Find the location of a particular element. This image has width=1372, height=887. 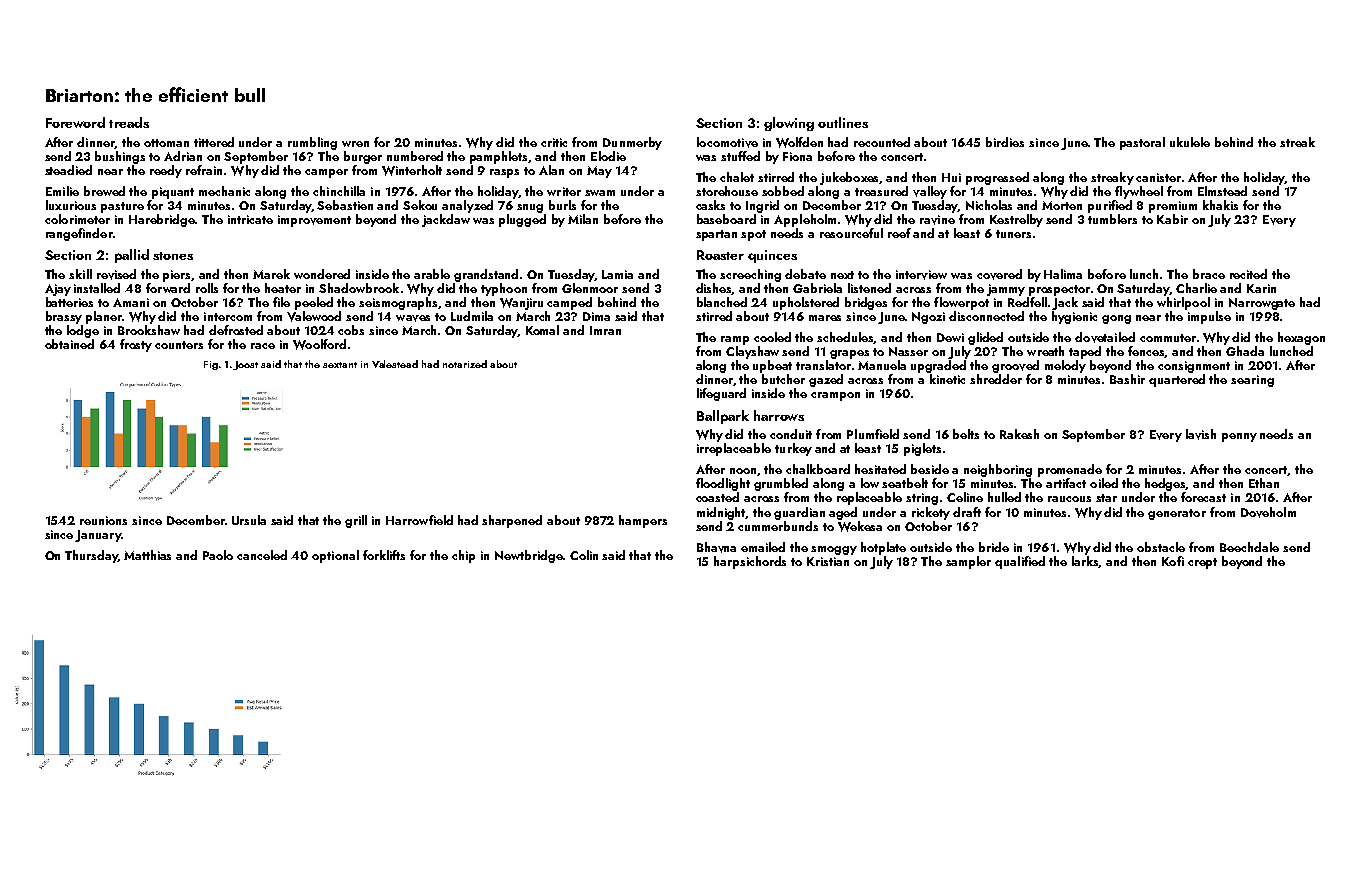

Lamia is located at coordinates (617, 274).
